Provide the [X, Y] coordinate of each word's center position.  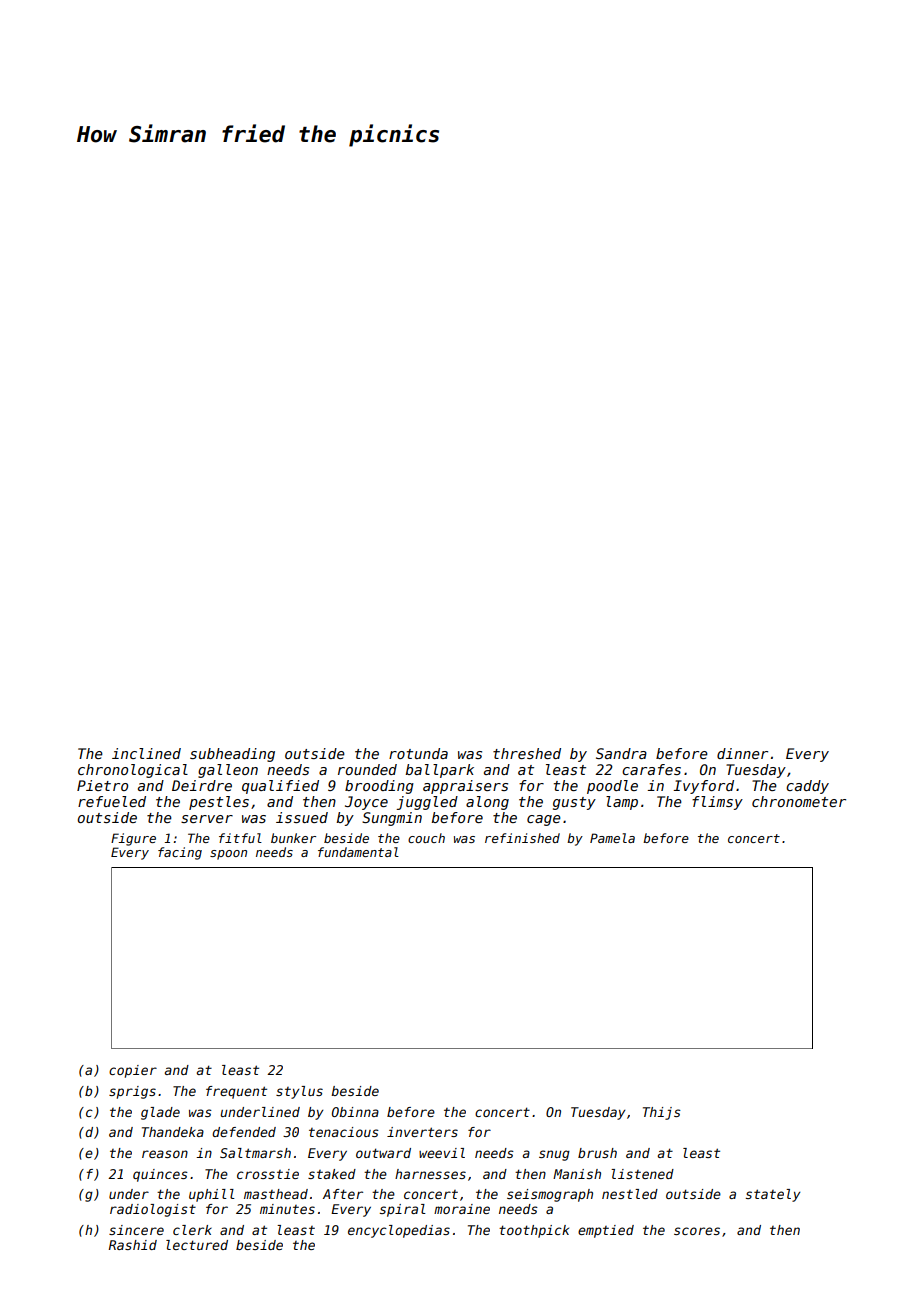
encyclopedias [399, 1231]
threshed [527, 753]
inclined [146, 753]
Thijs [662, 1113]
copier [133, 1071]
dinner [742, 753]
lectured [197, 1245]
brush [597, 1153]
